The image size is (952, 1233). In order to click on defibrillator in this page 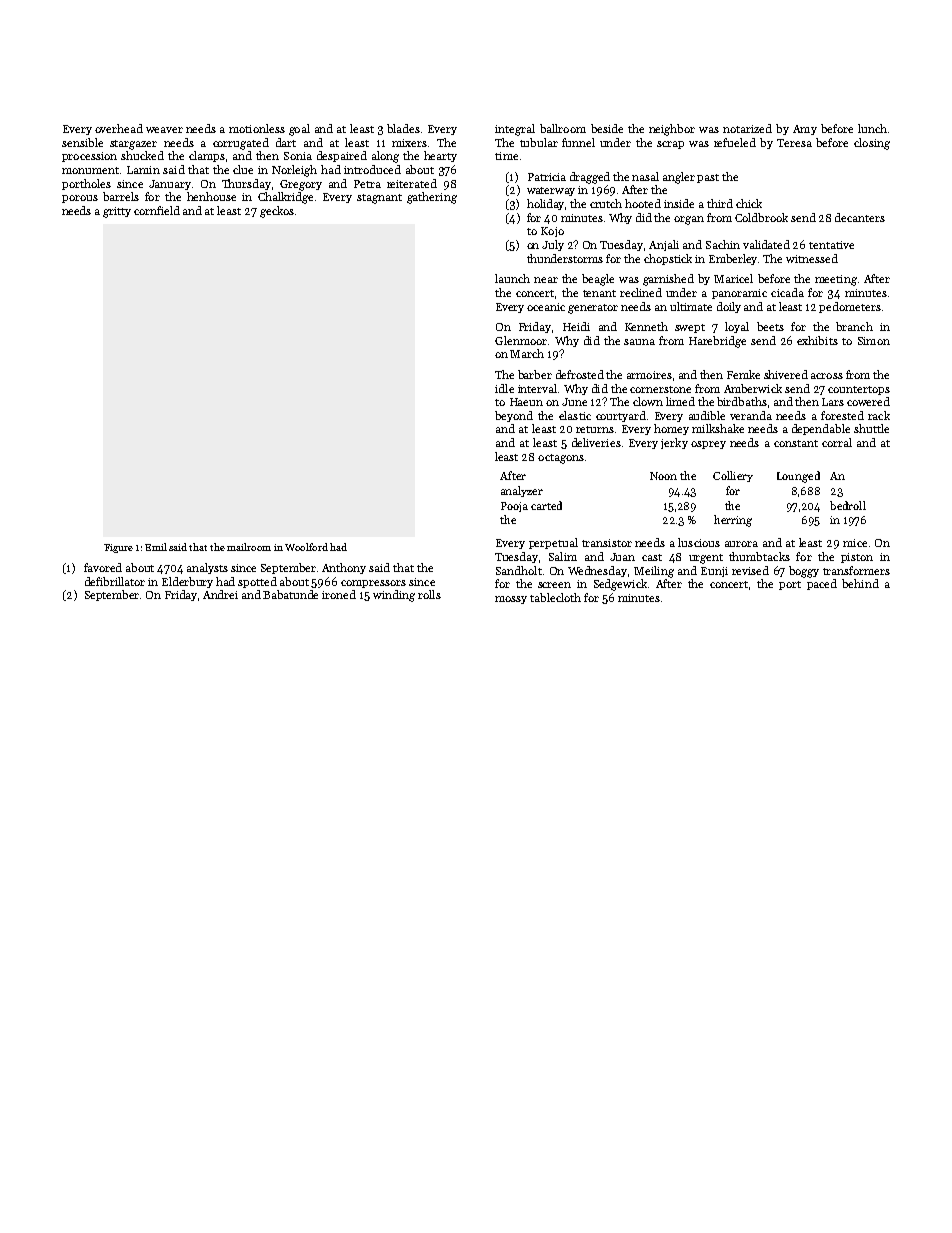, I will do `click(115, 581)`.
